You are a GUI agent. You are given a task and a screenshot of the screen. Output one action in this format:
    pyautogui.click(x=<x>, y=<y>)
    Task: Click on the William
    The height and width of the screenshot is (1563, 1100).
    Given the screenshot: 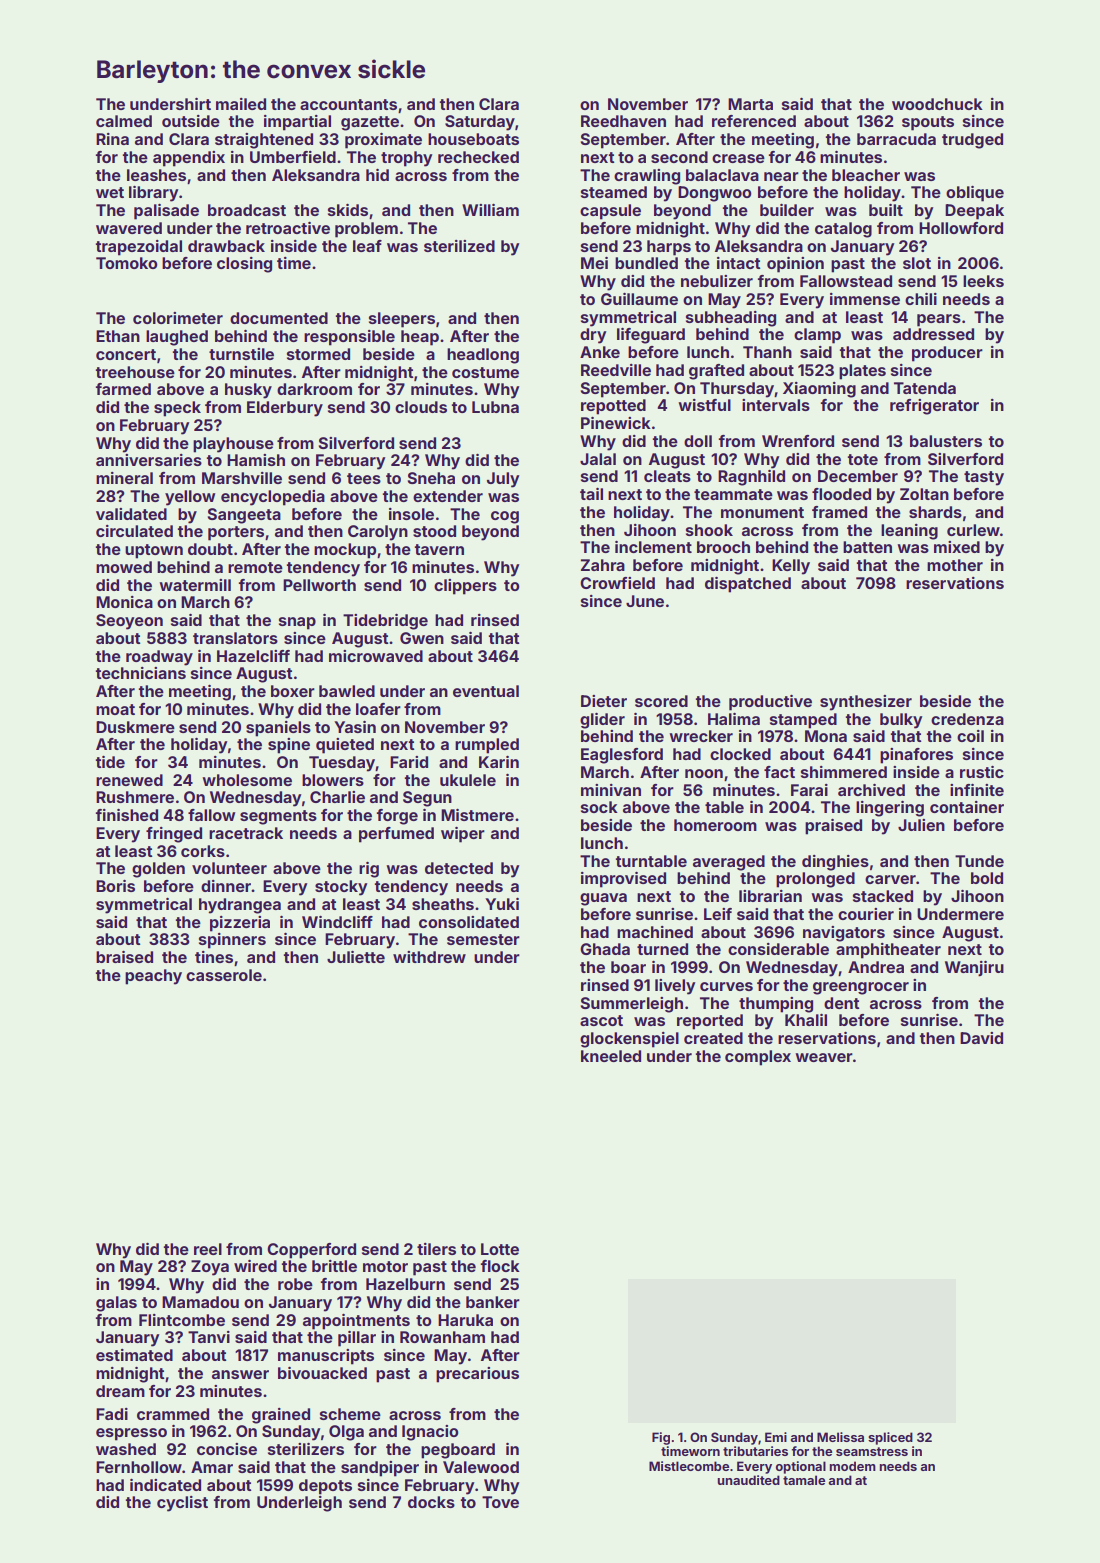 What is the action you would take?
    pyautogui.click(x=490, y=210)
